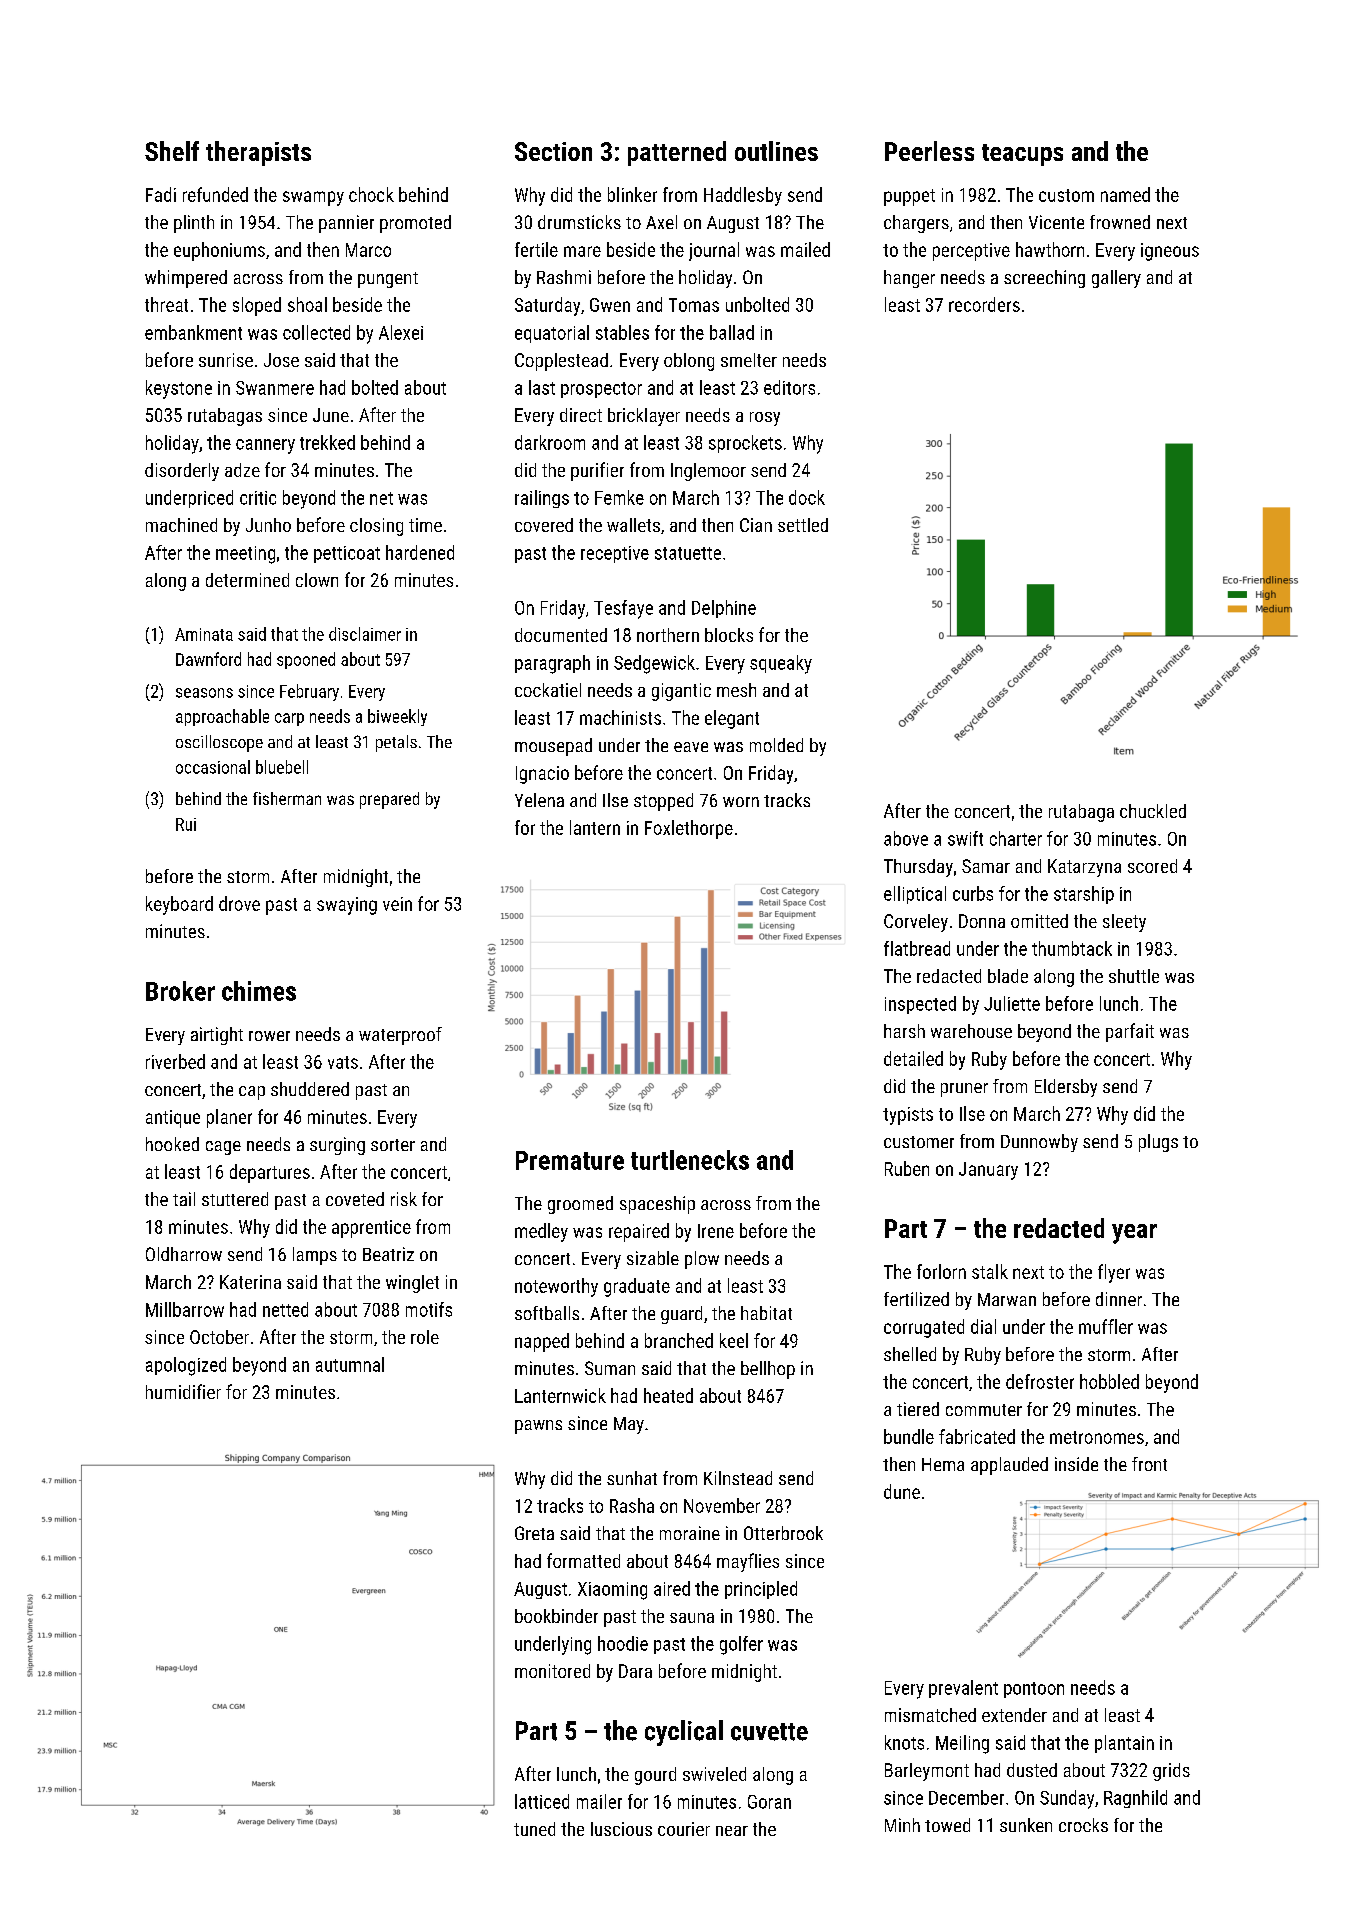  Describe the element at coordinates (689, 829) in the page. I see `Foxlethorpe` at that location.
